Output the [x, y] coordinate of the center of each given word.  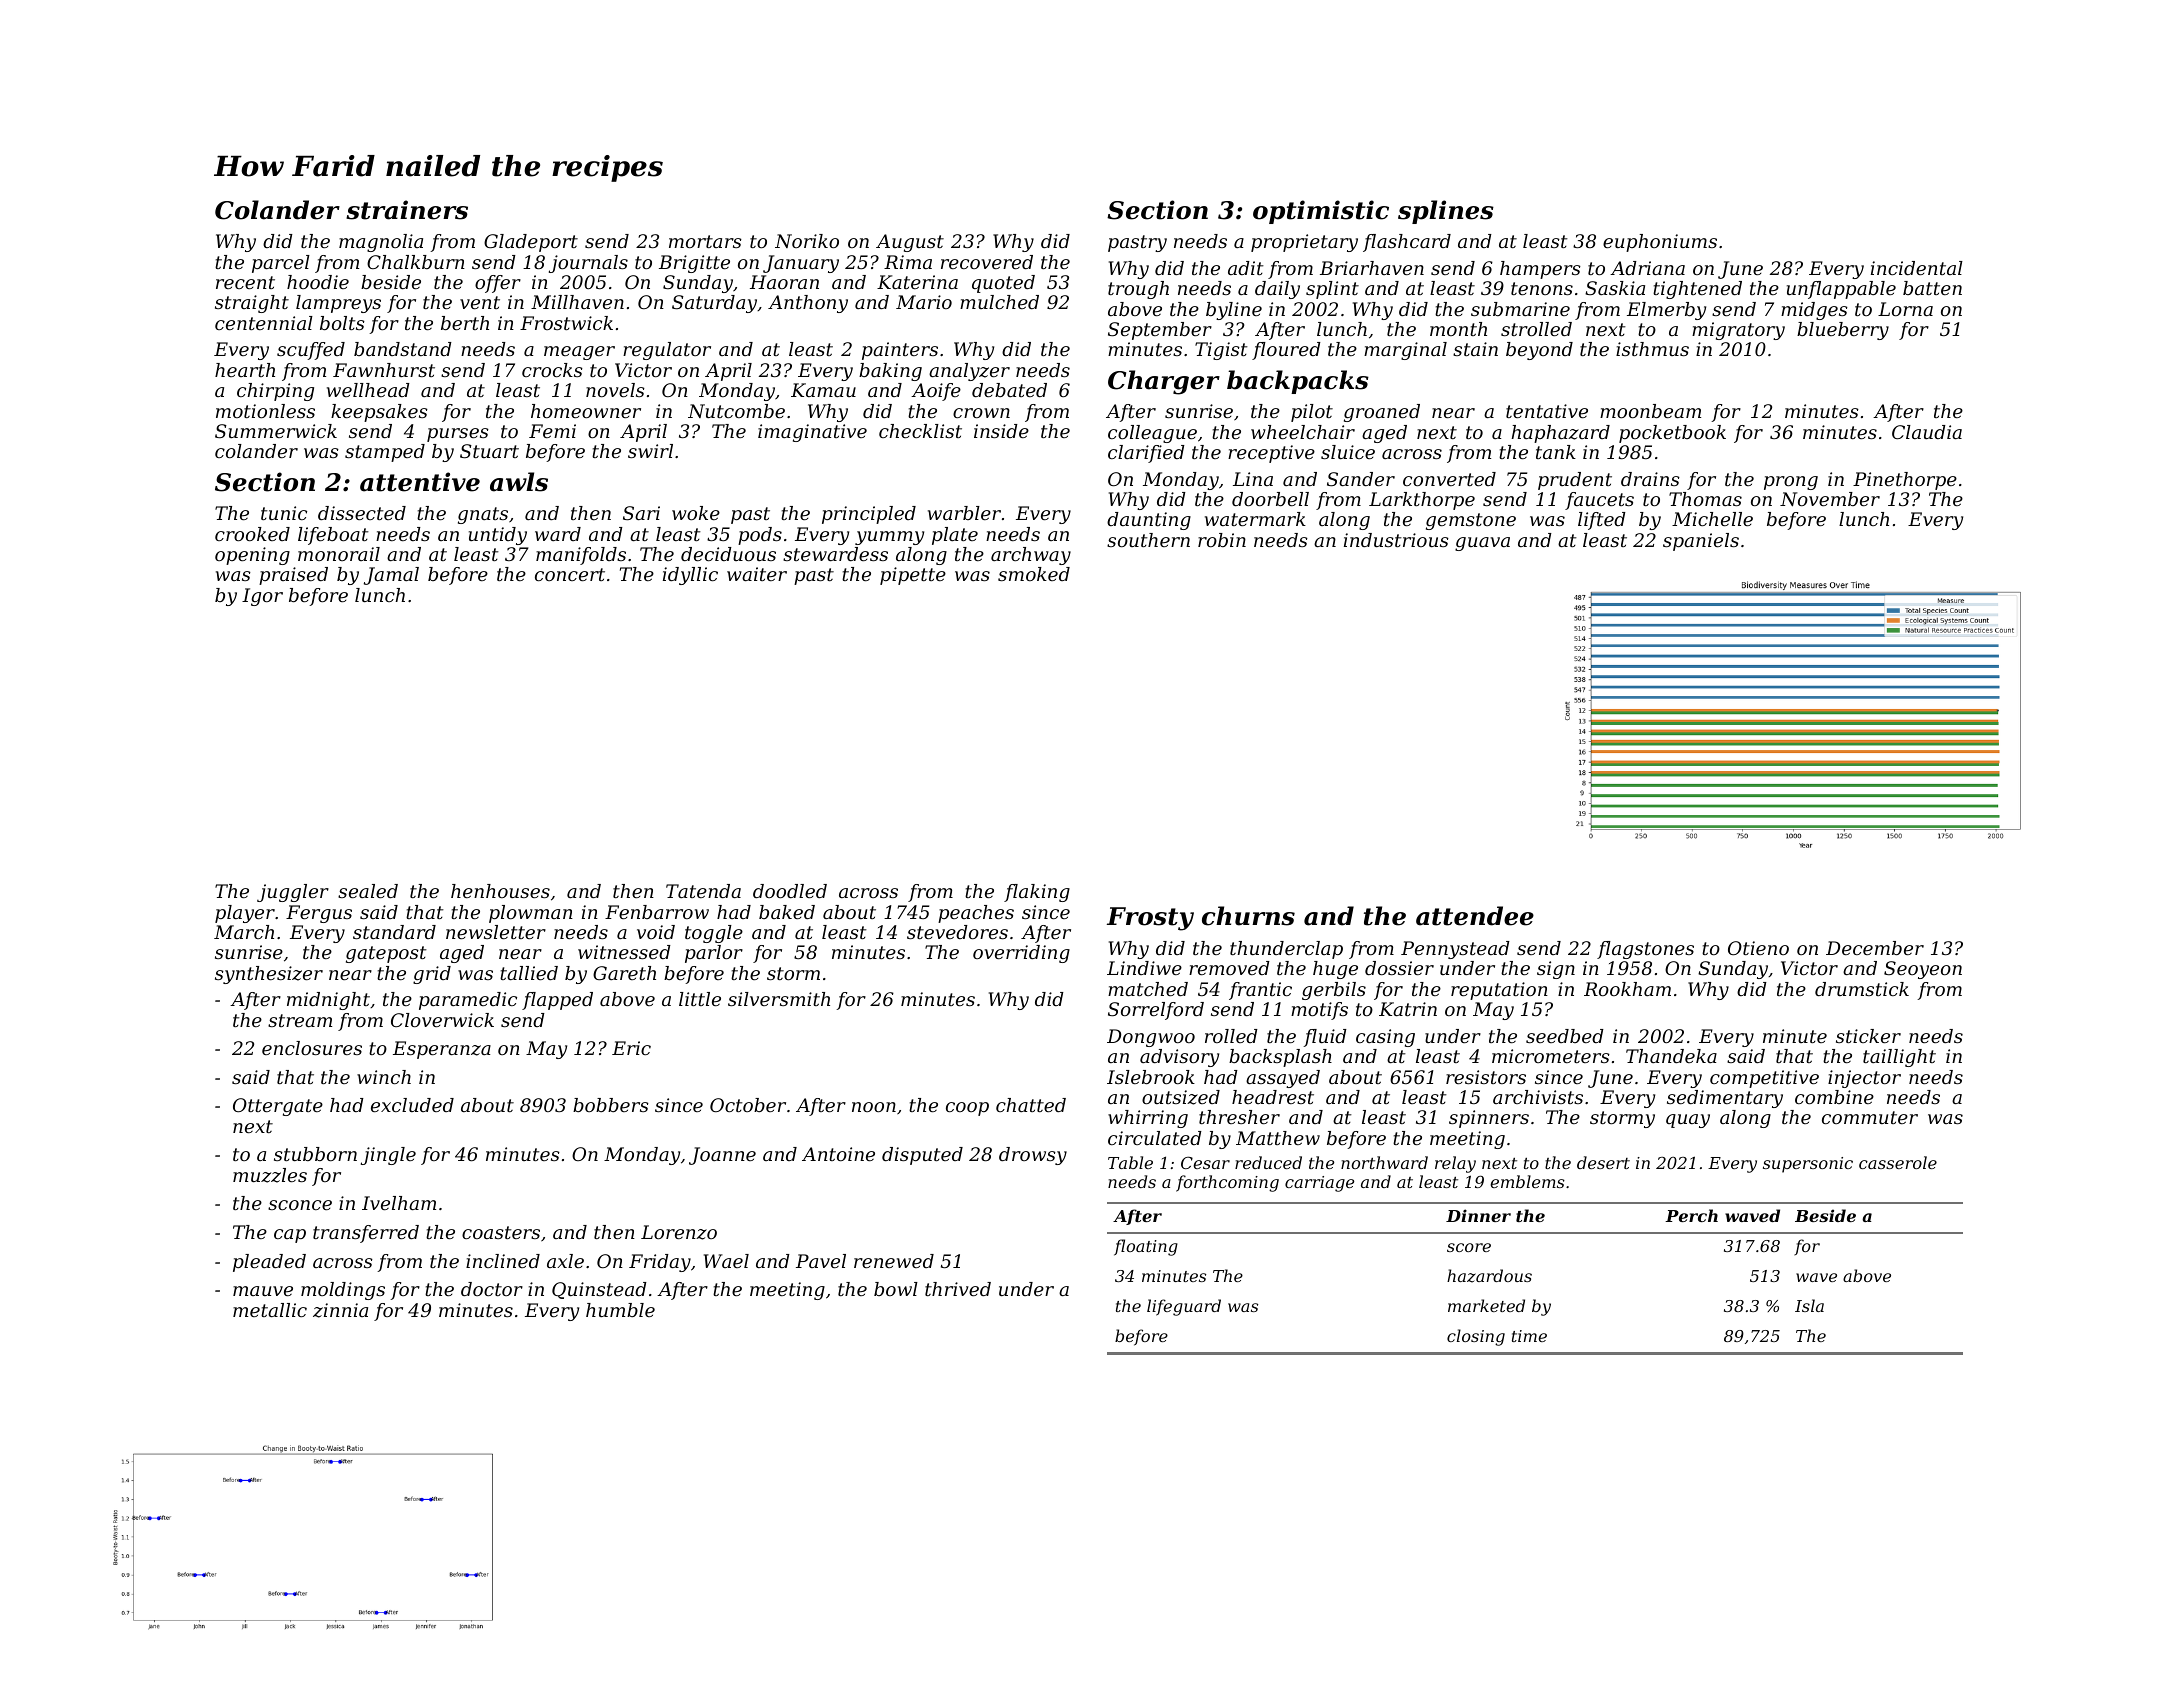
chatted [1031, 1105]
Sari [641, 513]
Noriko [807, 241]
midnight [328, 1001]
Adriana [1647, 268]
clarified [1146, 454]
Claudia [1927, 432]
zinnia [340, 1310]
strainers [407, 210]
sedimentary [1725, 1099]
